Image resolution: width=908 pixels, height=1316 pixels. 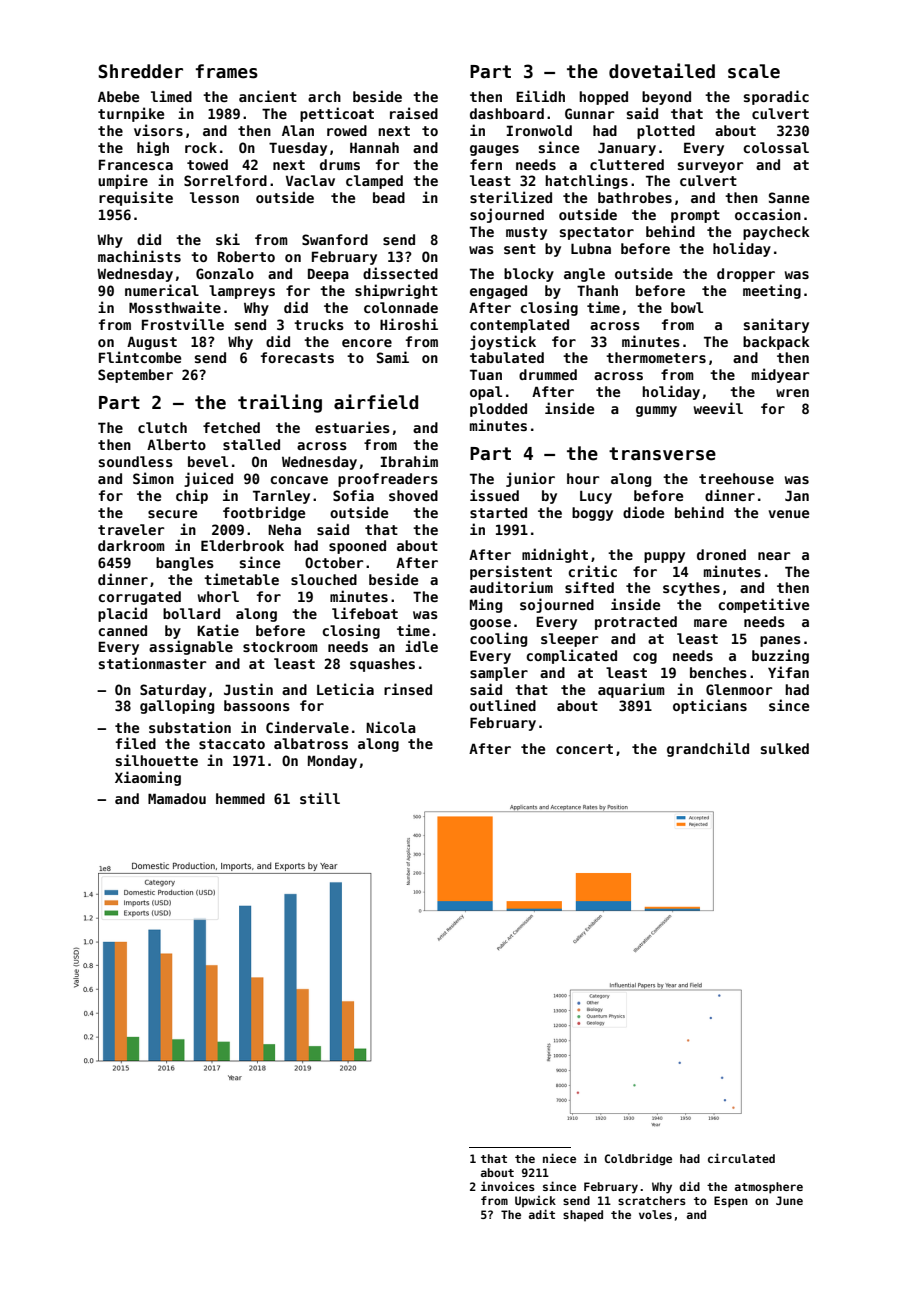 What do you see at coordinates (136, 743) in the screenshot?
I see `filed` at bounding box center [136, 743].
